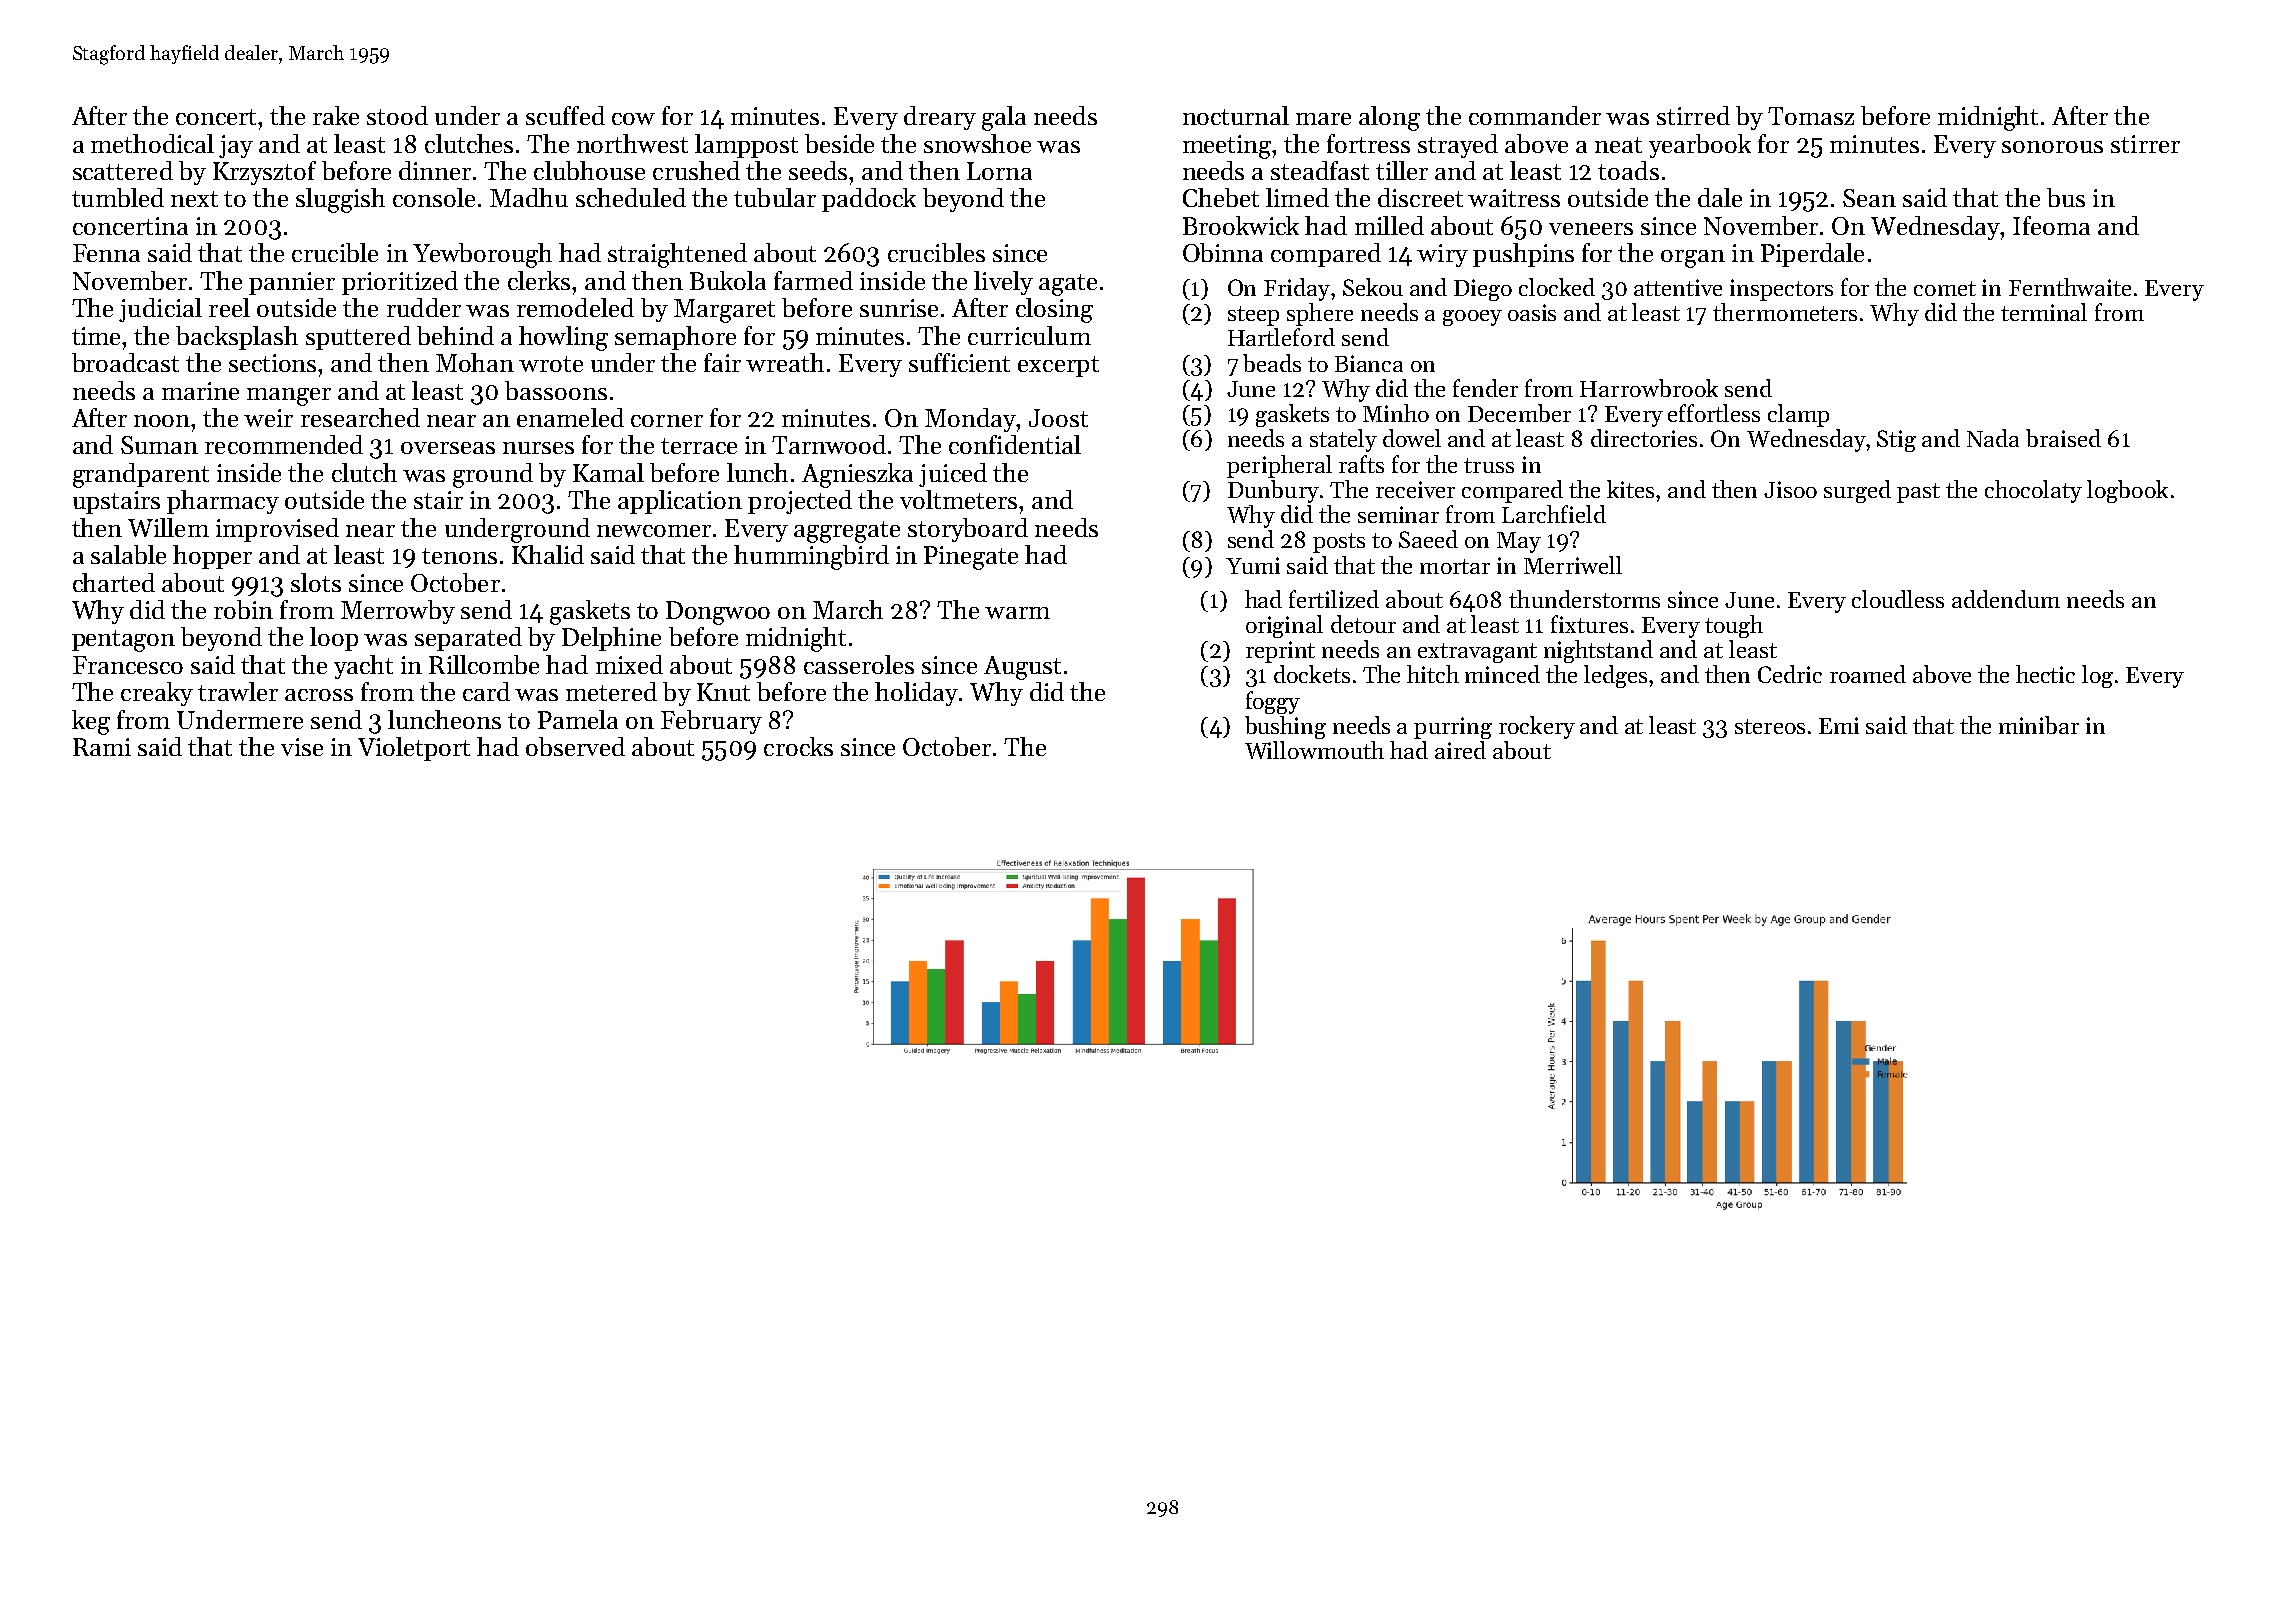 This document has width=2292, height=1620. I want to click on along, so click(1389, 118).
